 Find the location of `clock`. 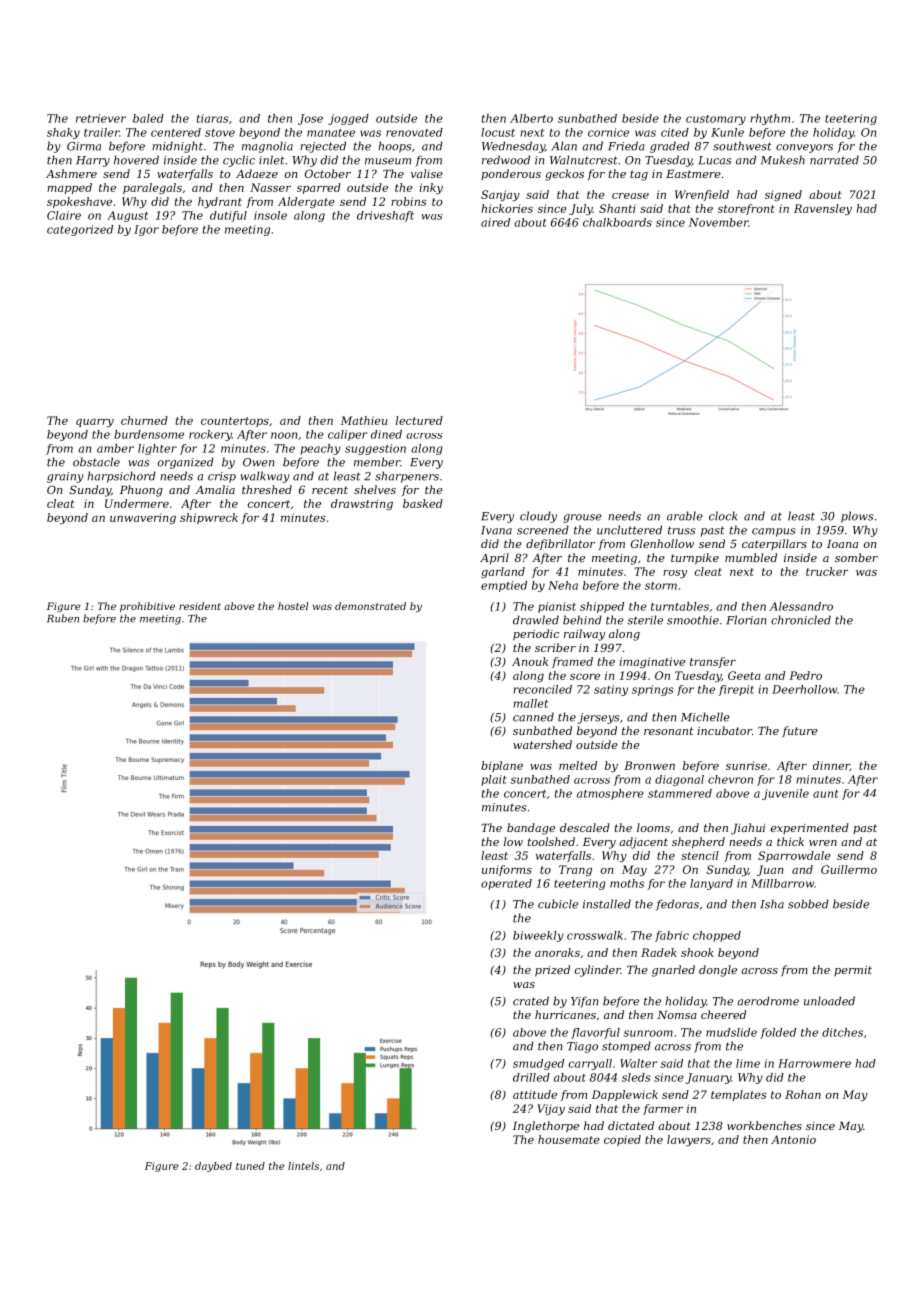

clock is located at coordinates (723, 516).
